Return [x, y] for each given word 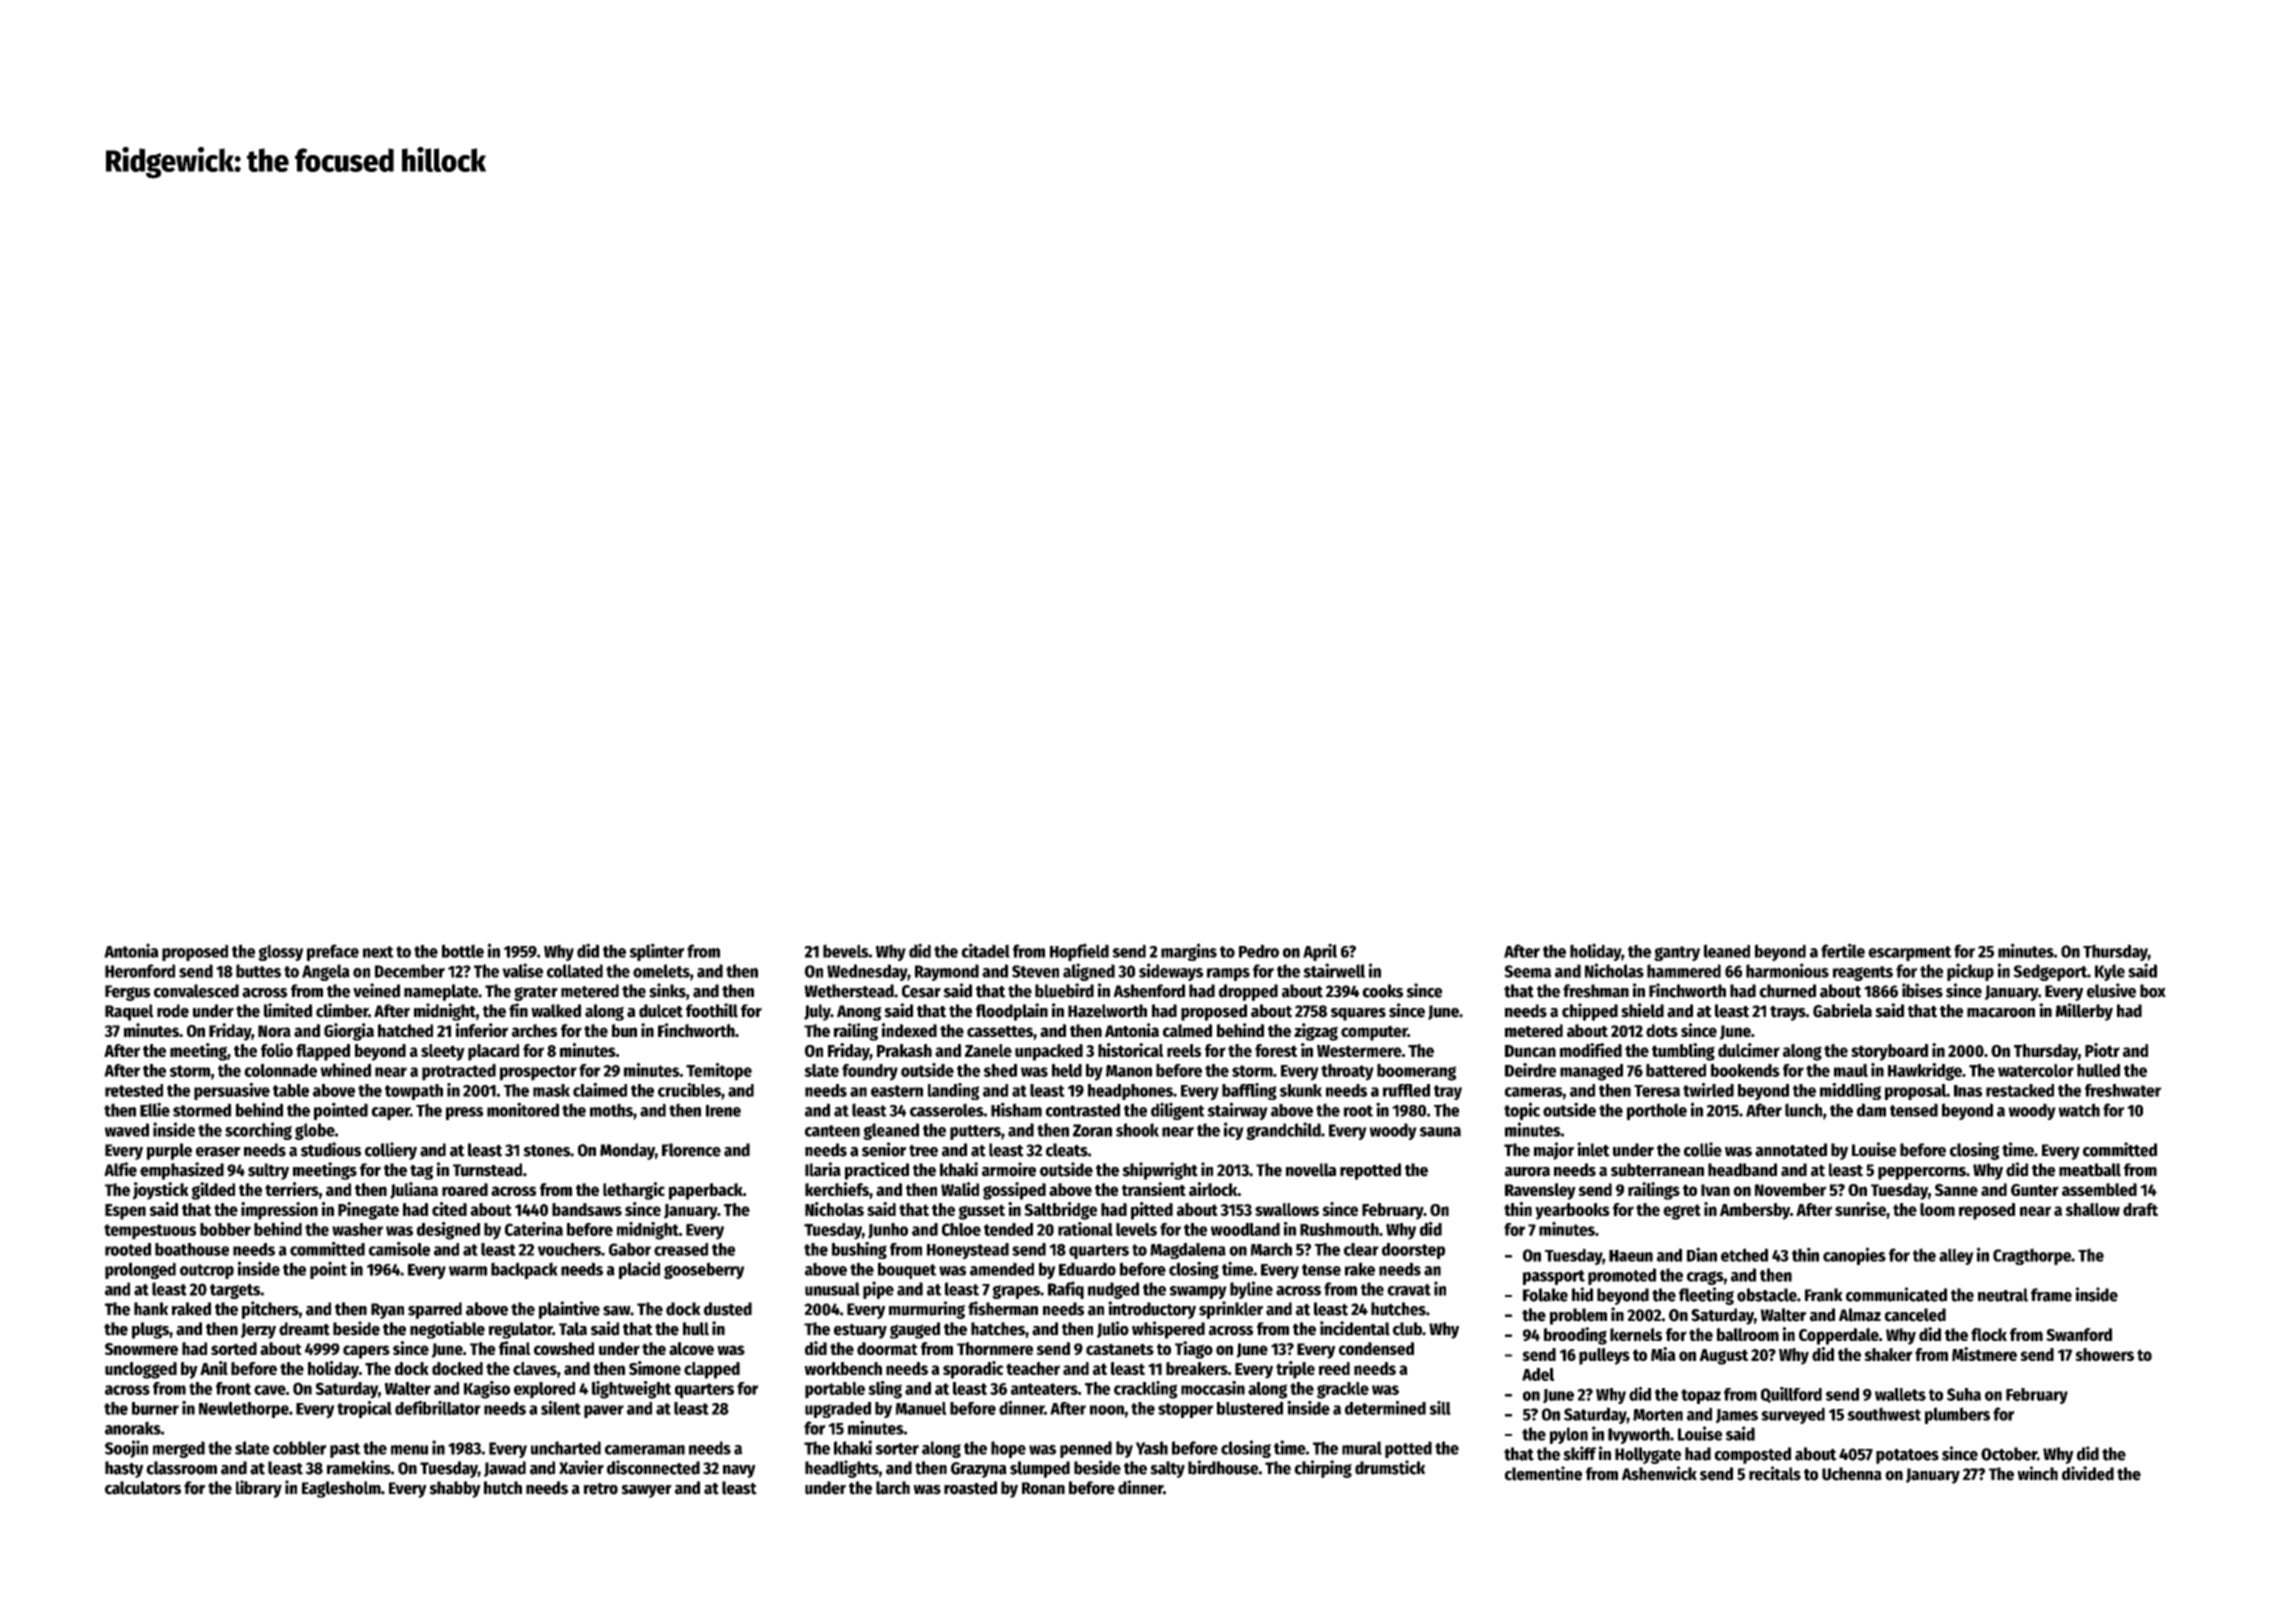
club [1407, 1329]
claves [535, 1368]
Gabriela [1842, 1010]
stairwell [1334, 970]
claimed [600, 1090]
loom [1937, 1209]
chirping [1323, 1469]
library [259, 1489]
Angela [326, 972]
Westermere [1359, 1051]
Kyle [2110, 972]
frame [2051, 1295]
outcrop [207, 1271]
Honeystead [968, 1251]
